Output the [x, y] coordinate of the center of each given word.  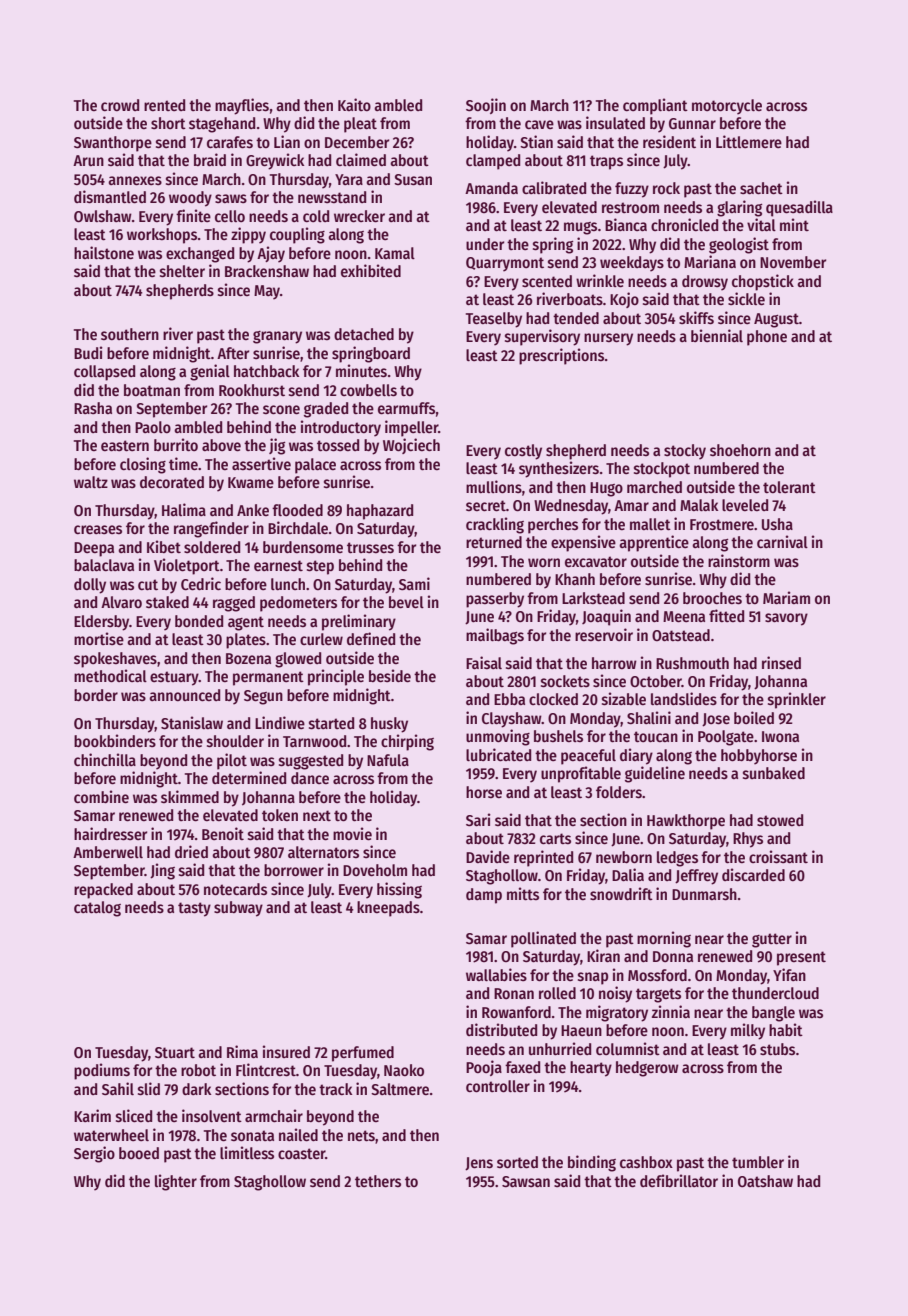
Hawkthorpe [686, 822]
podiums [102, 1071]
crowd [120, 105]
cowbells [368, 390]
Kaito [354, 104]
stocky [685, 452]
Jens [479, 1164]
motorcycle [727, 107]
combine [101, 797]
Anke [253, 510]
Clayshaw [512, 720]
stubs [777, 1049]
